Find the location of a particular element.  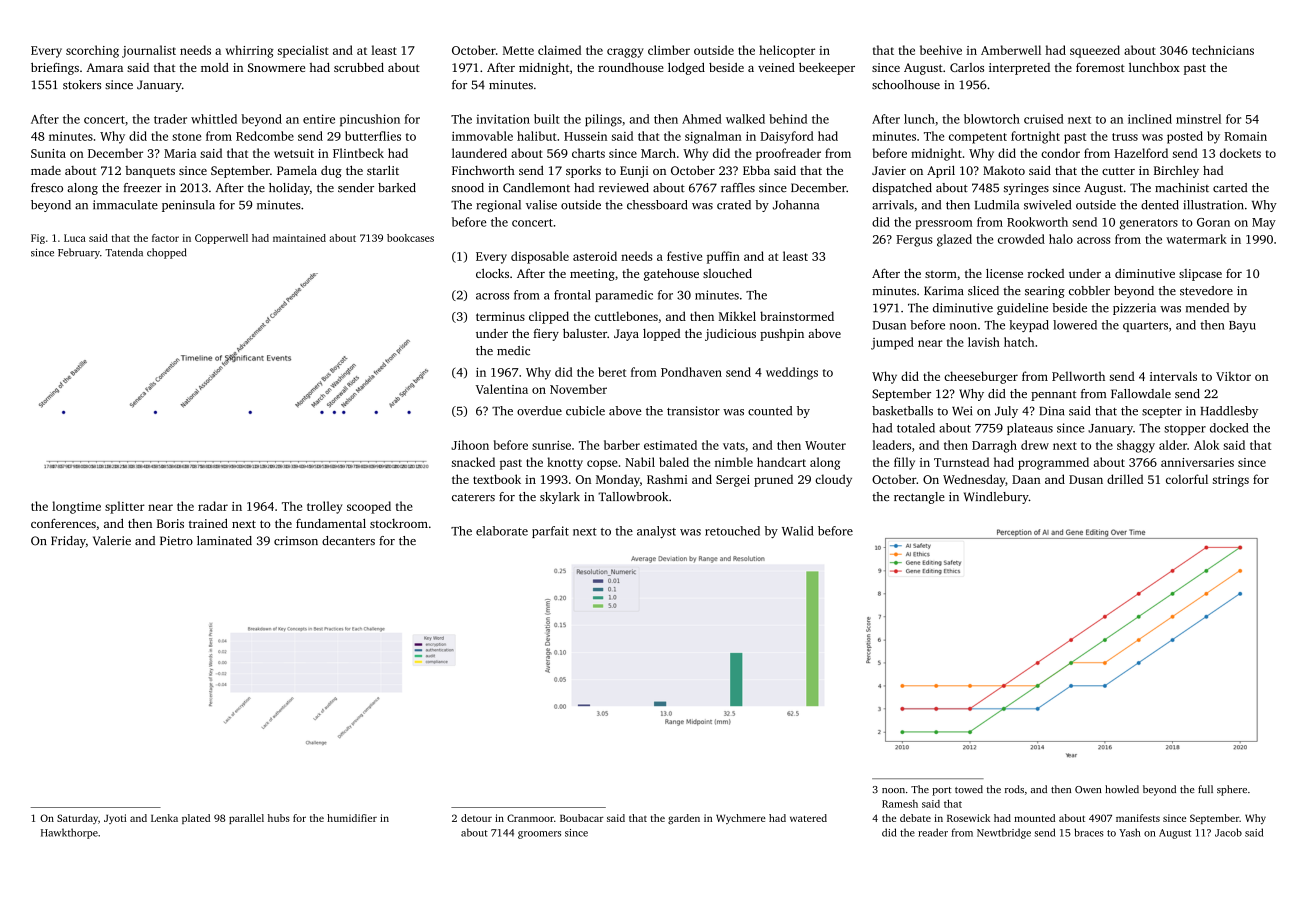

detour is located at coordinates (476, 818).
